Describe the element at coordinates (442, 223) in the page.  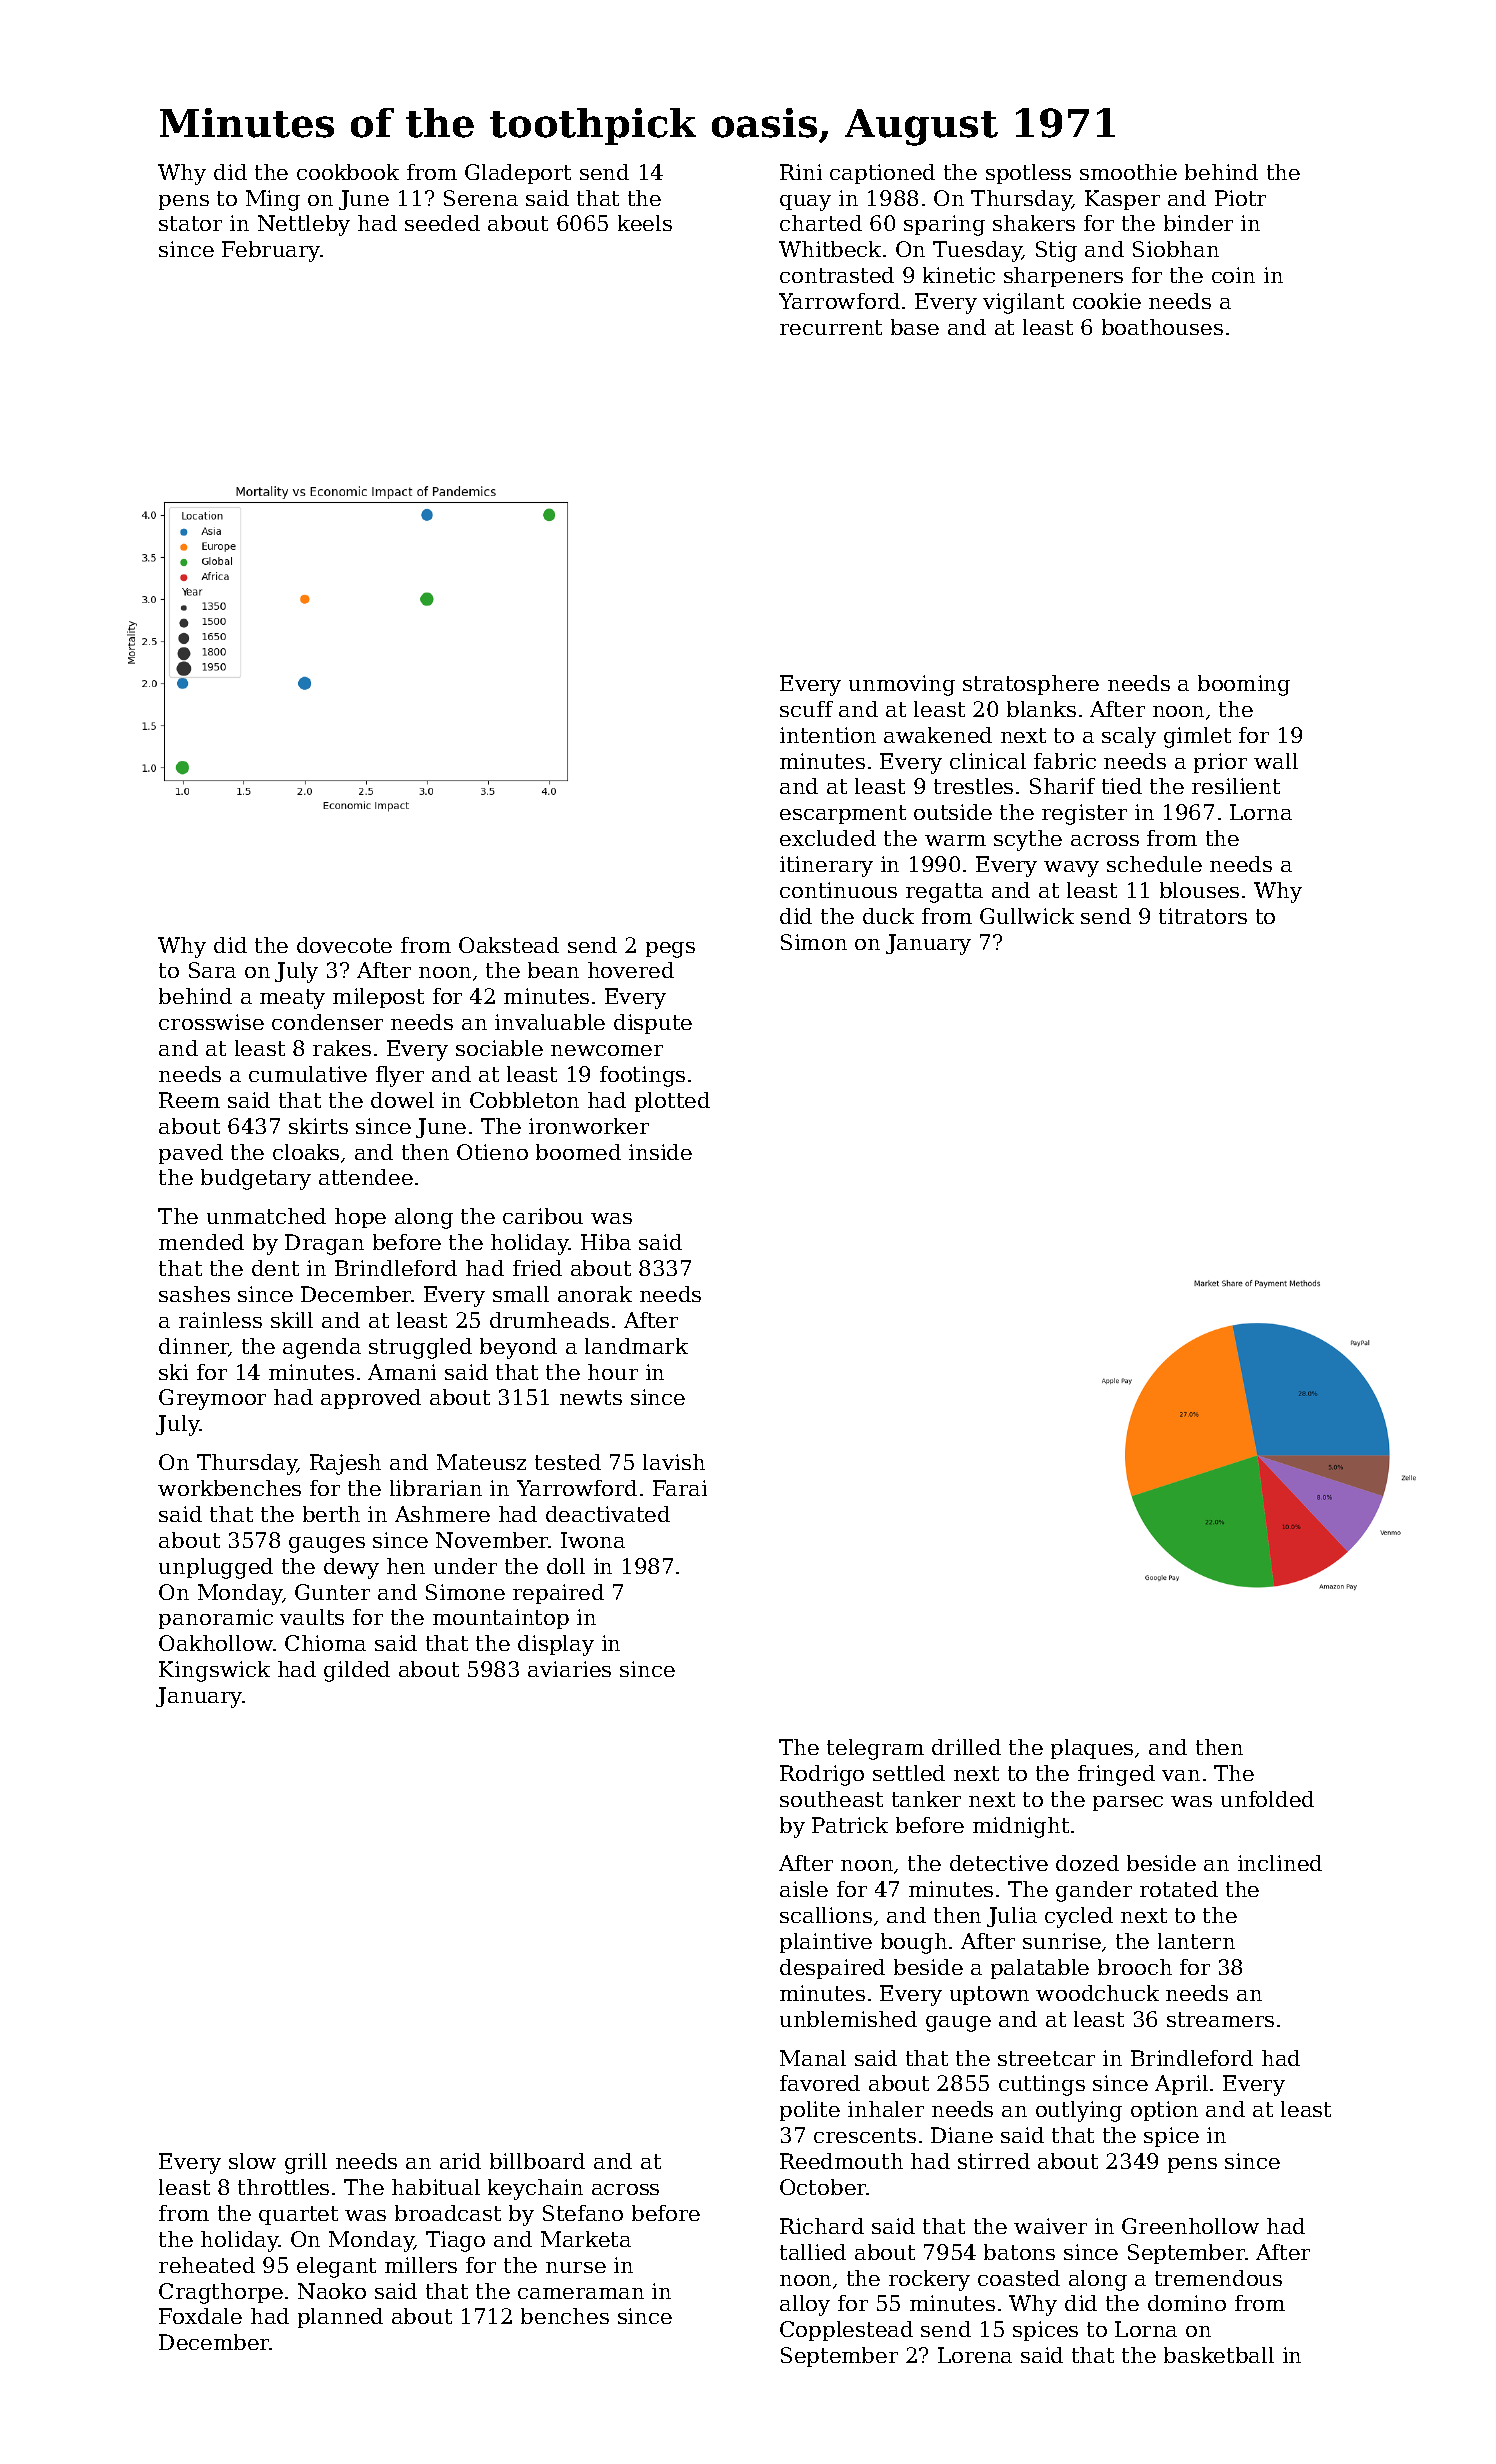
I see `seeded` at that location.
